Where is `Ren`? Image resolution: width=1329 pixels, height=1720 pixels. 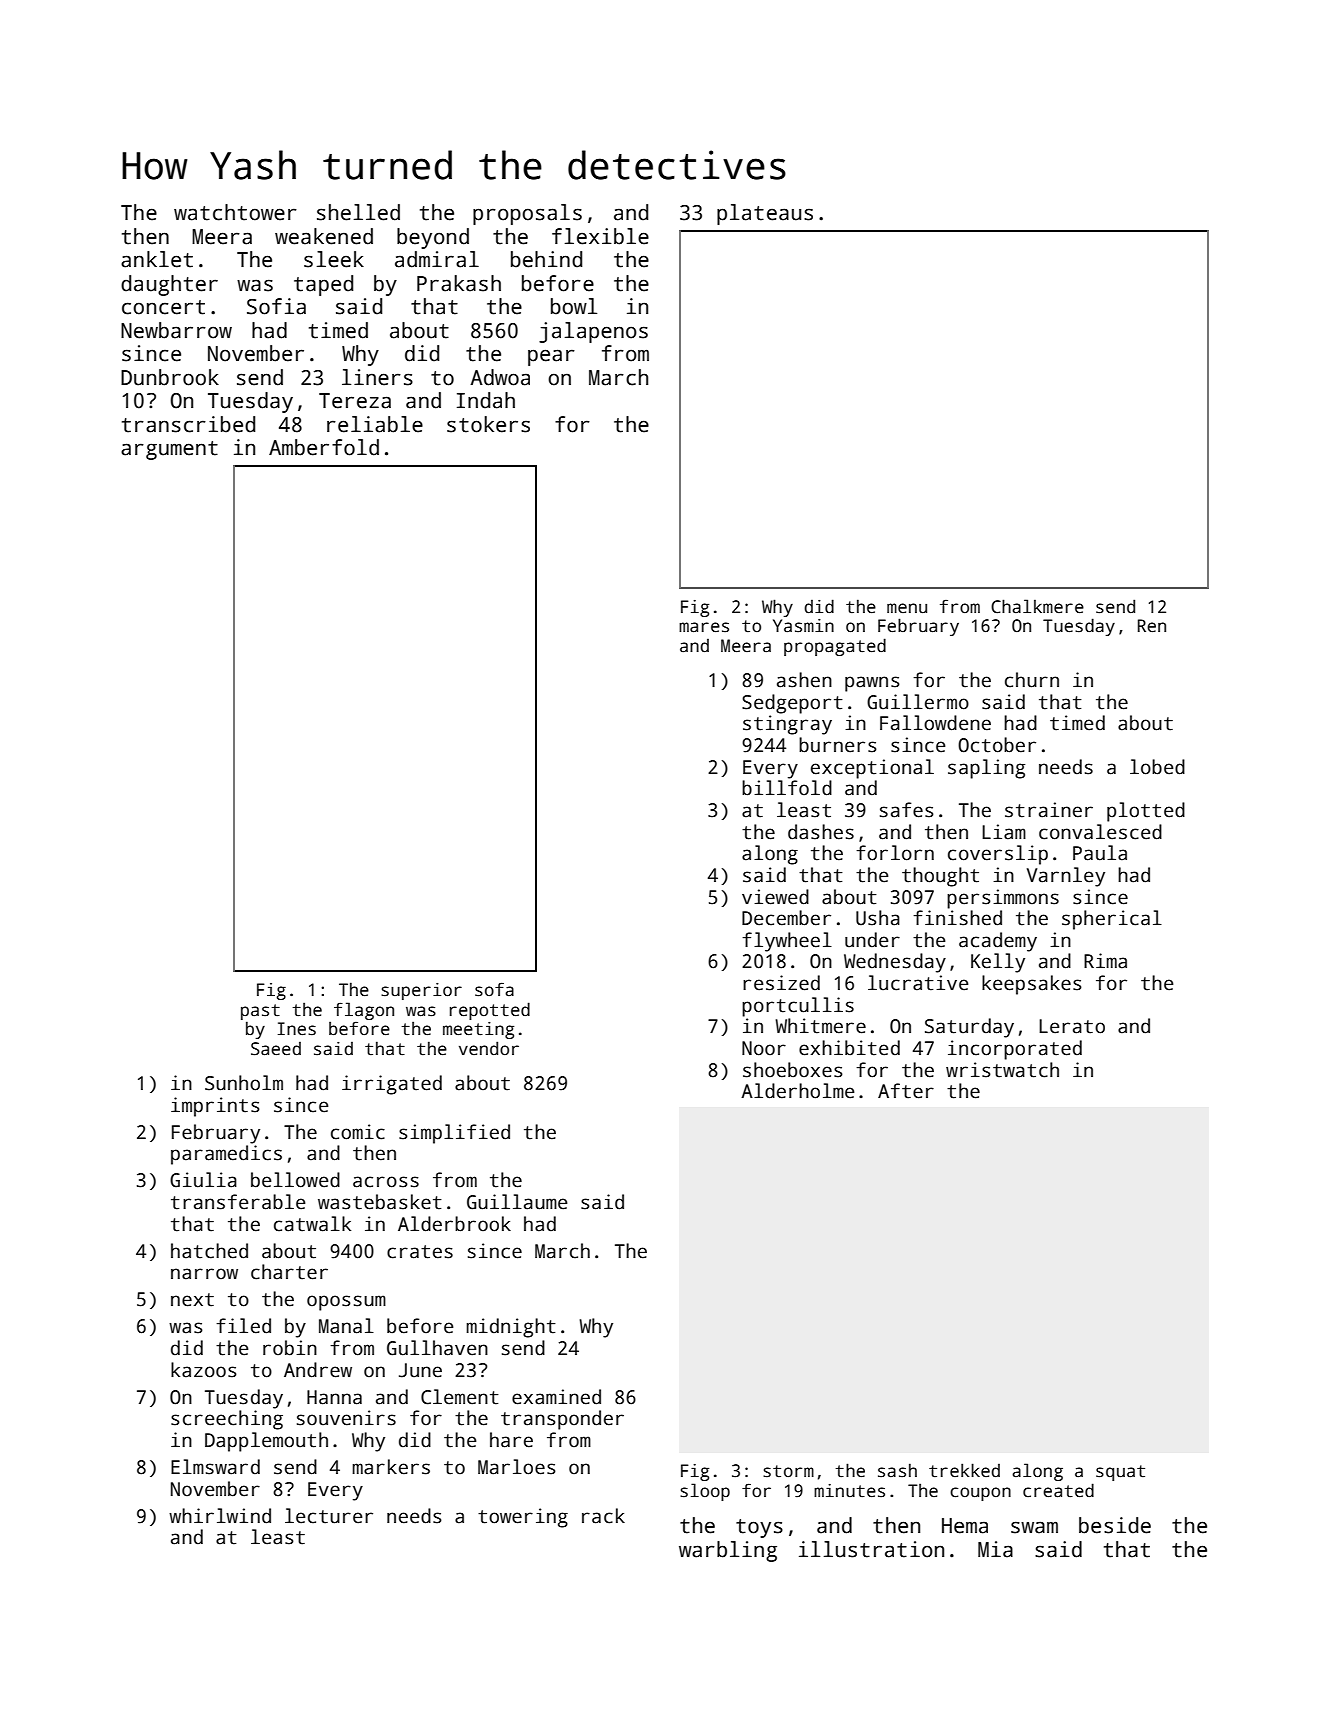 Ren is located at coordinates (1152, 626).
